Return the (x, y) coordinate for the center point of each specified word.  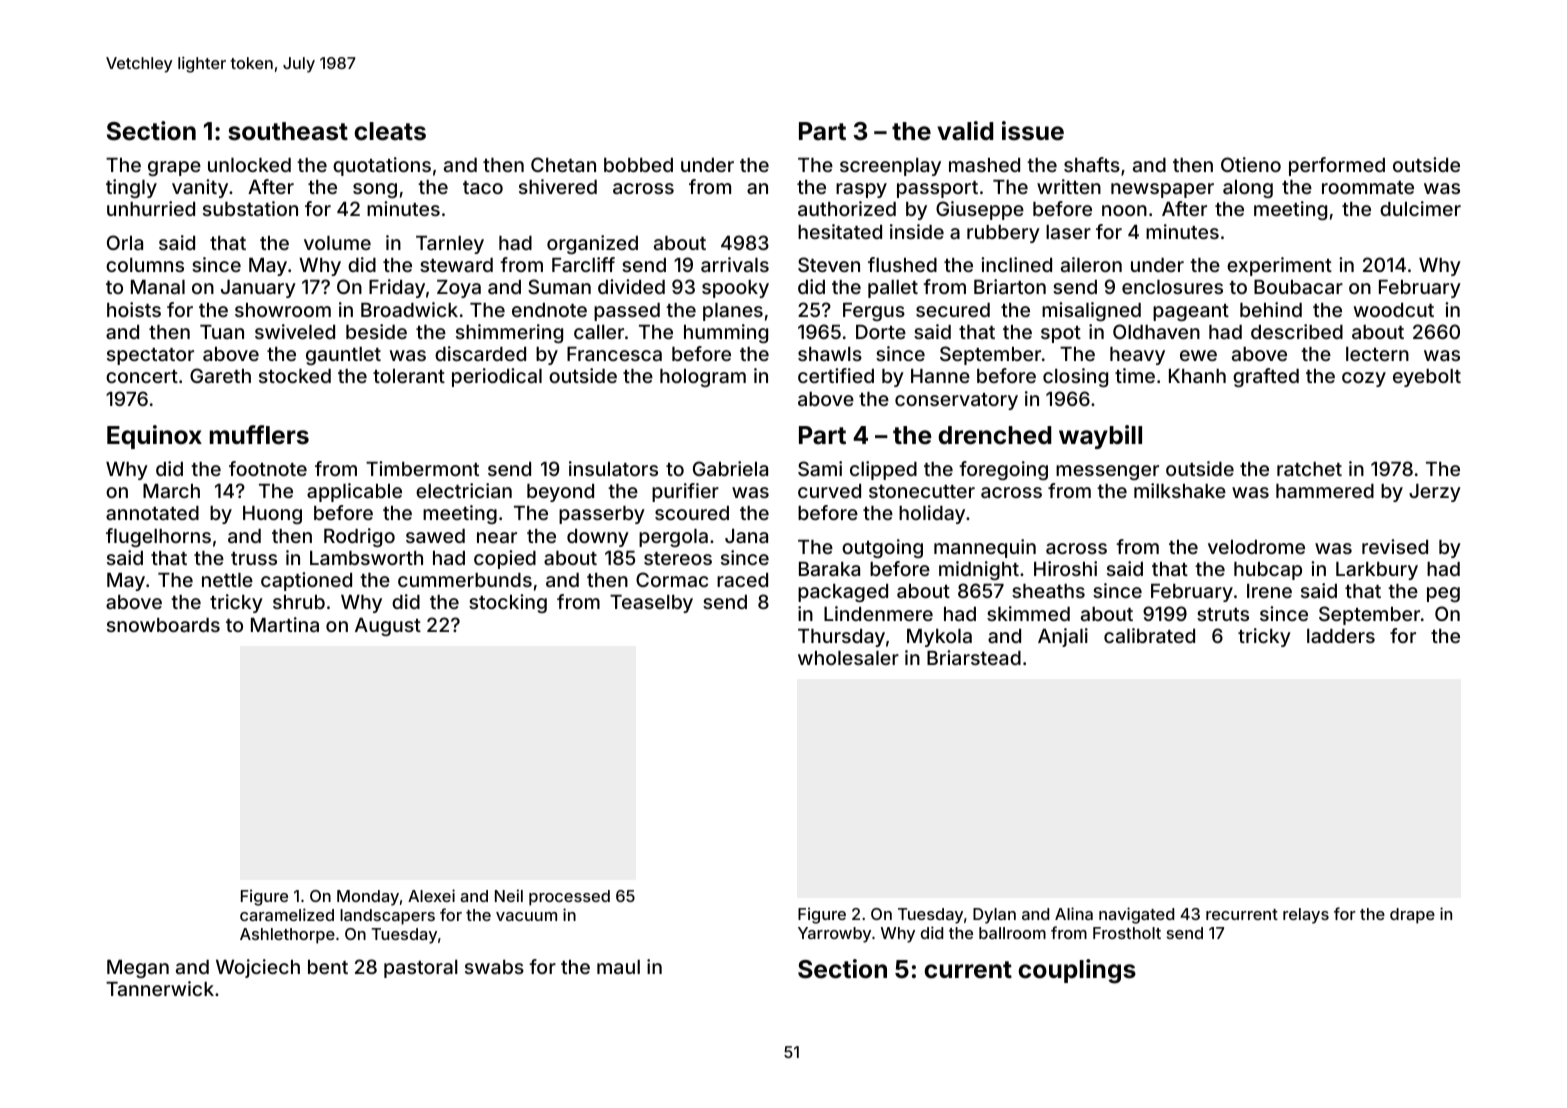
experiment (1279, 266)
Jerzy (1435, 493)
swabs (494, 967)
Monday (368, 898)
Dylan (994, 916)
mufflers (259, 435)
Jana (746, 536)
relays (1306, 916)
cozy (1364, 379)
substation (250, 208)
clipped (883, 470)
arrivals (735, 264)
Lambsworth (366, 558)
